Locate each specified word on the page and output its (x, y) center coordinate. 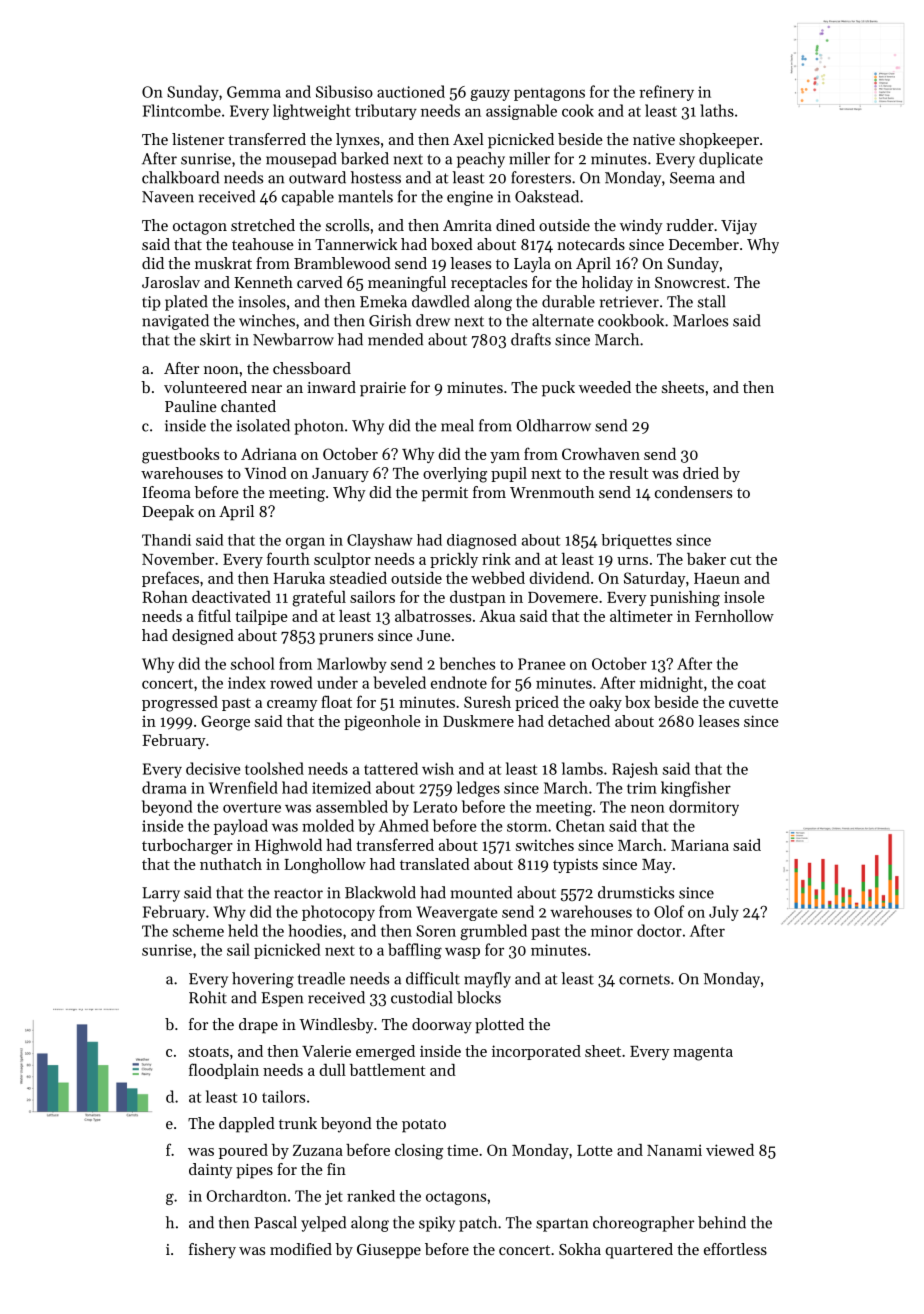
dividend (559, 578)
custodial (422, 997)
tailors (283, 1096)
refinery (666, 93)
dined (515, 225)
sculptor (342, 560)
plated (186, 303)
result (628, 473)
